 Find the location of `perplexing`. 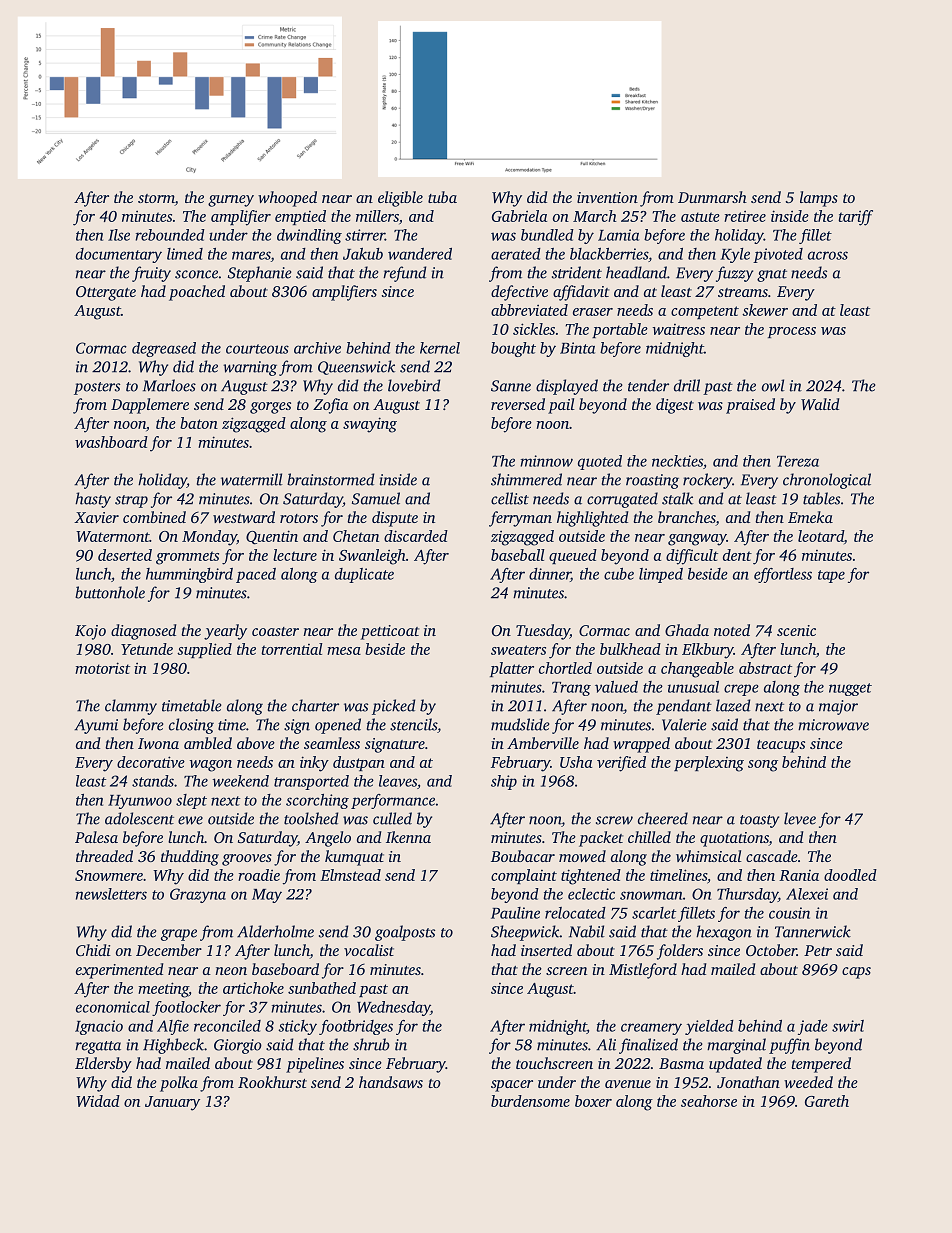

perplexing is located at coordinates (709, 764).
